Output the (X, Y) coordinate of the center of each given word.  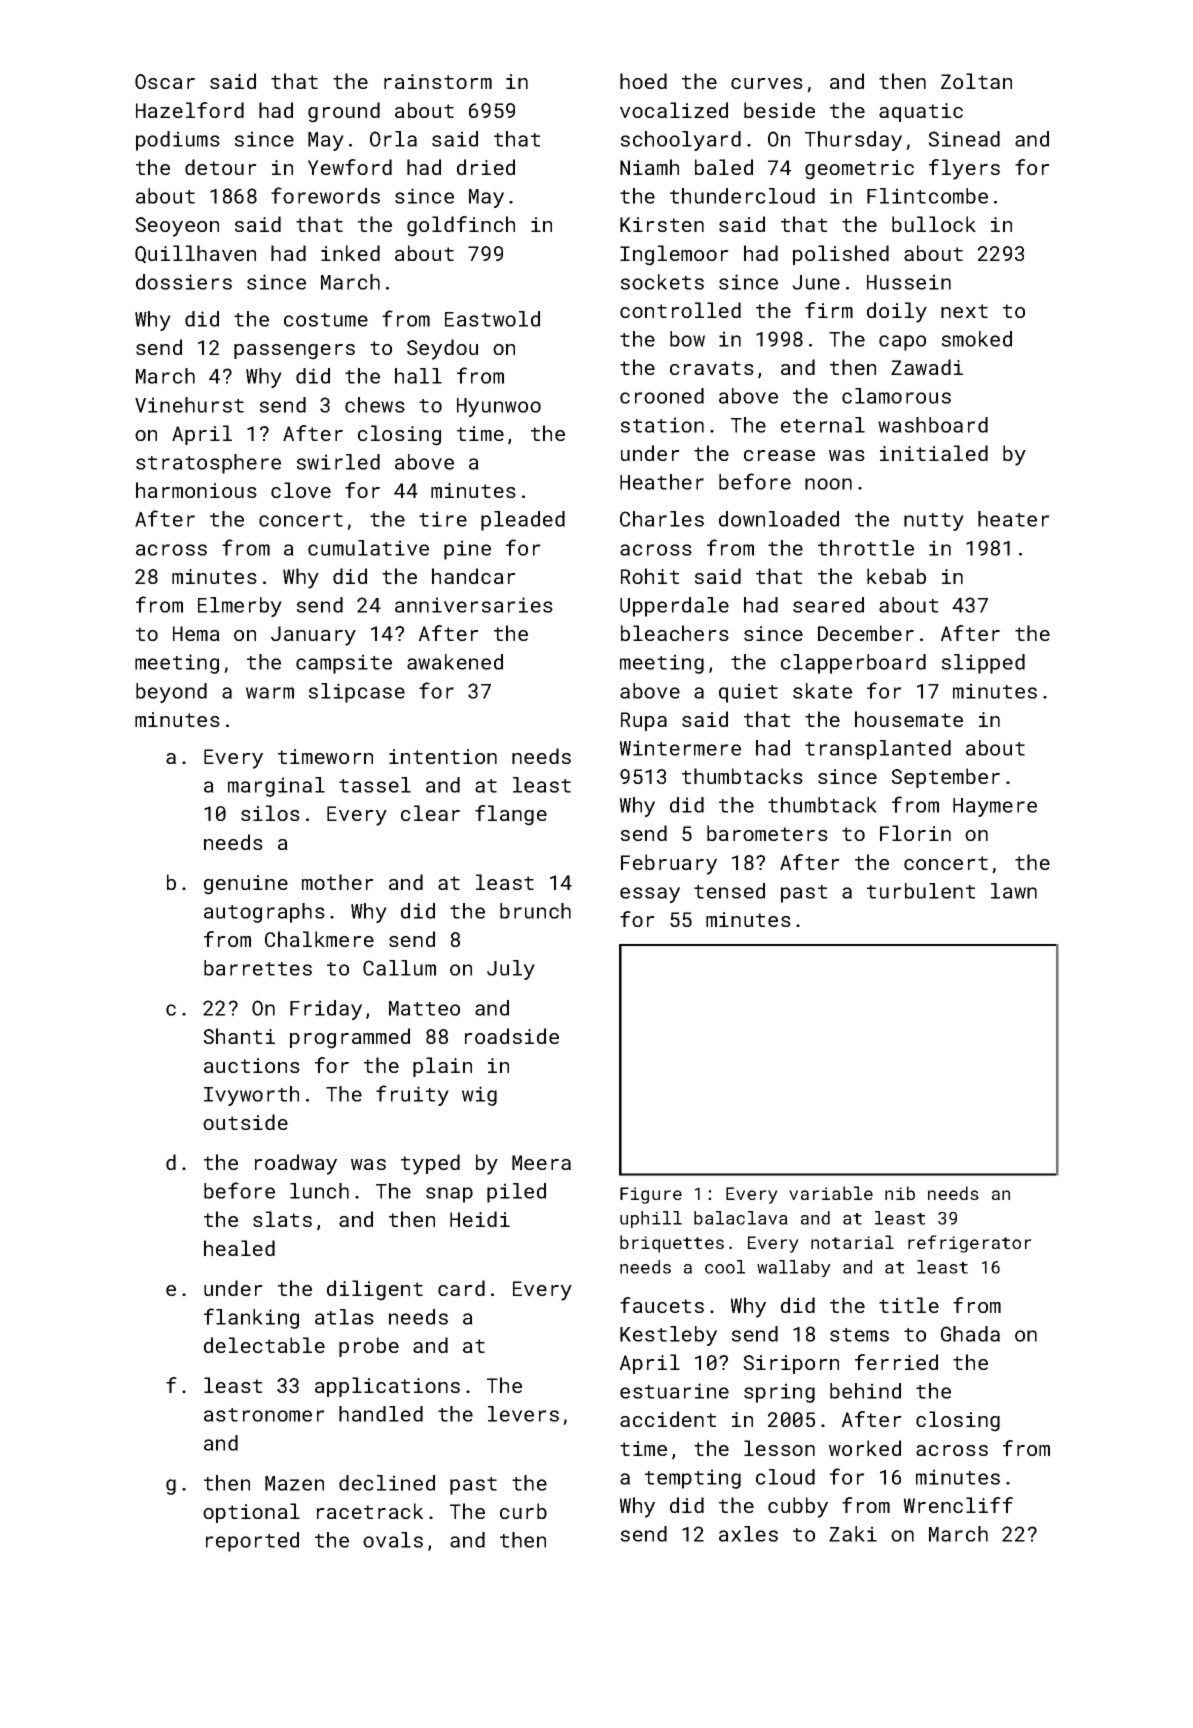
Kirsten (662, 224)
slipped (983, 664)
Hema (196, 633)
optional (251, 1513)
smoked (977, 339)
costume (326, 320)
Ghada (970, 1334)
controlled (680, 310)
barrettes (258, 968)
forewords (325, 195)
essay (650, 895)
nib (900, 1193)
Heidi (480, 1219)
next (964, 311)
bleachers (675, 633)
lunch (319, 1191)
